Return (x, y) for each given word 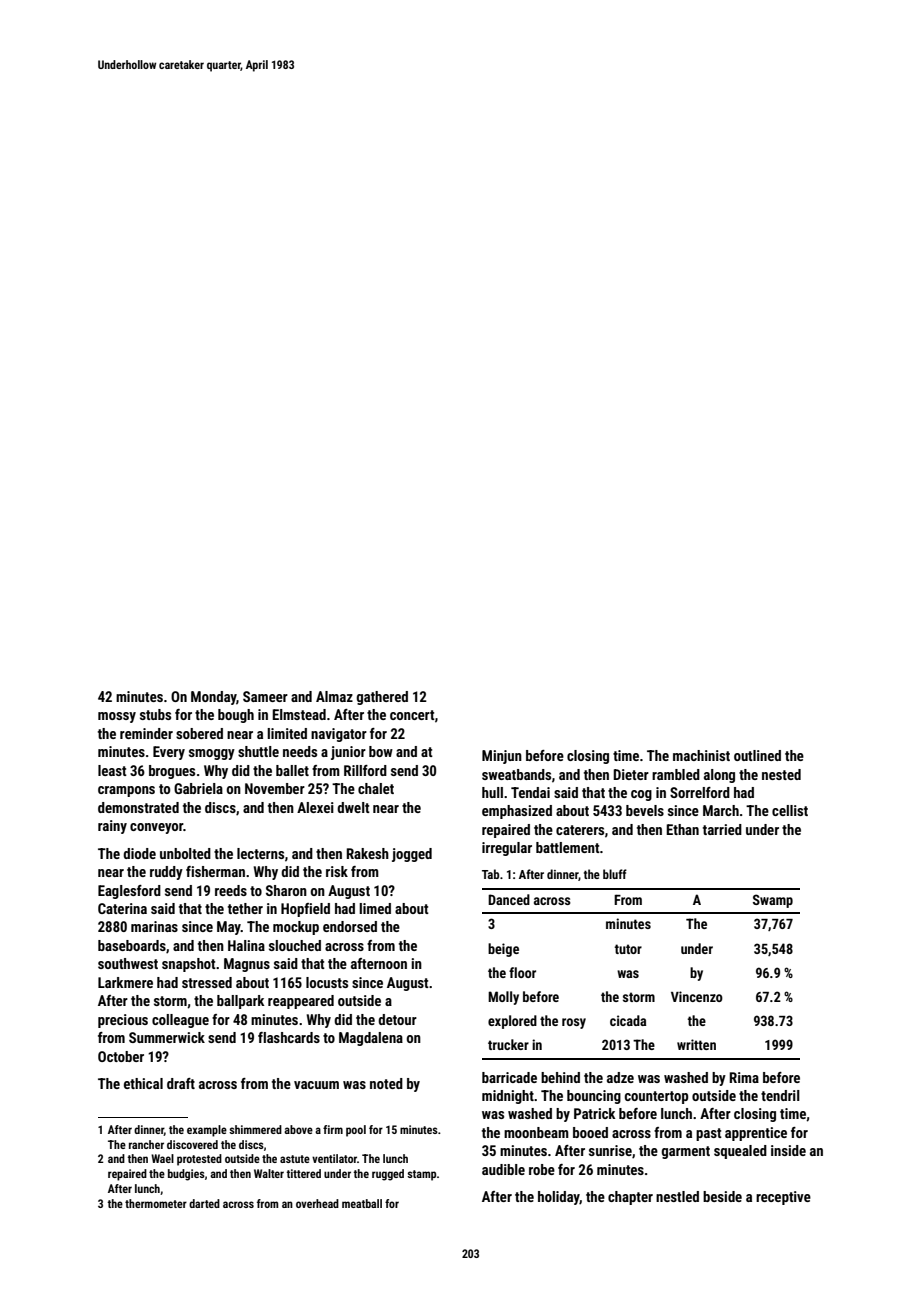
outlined (757, 755)
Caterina (122, 908)
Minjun (502, 757)
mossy (117, 717)
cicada (628, 1020)
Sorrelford (700, 792)
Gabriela (198, 788)
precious (123, 1021)
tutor (628, 949)
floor (522, 972)
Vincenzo (697, 996)
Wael (162, 1158)
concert (412, 715)
